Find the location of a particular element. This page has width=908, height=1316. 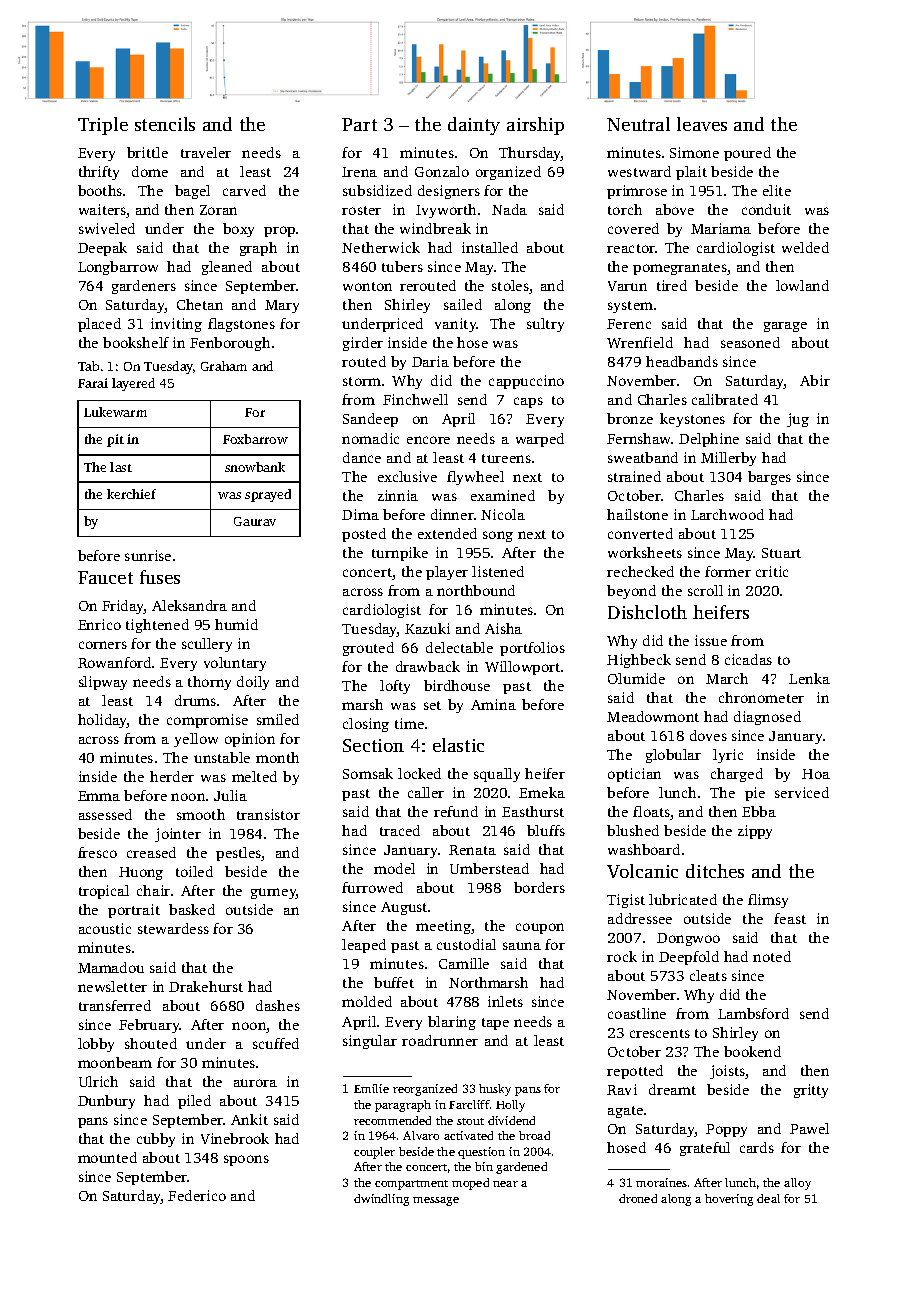

Federico is located at coordinates (197, 1195).
